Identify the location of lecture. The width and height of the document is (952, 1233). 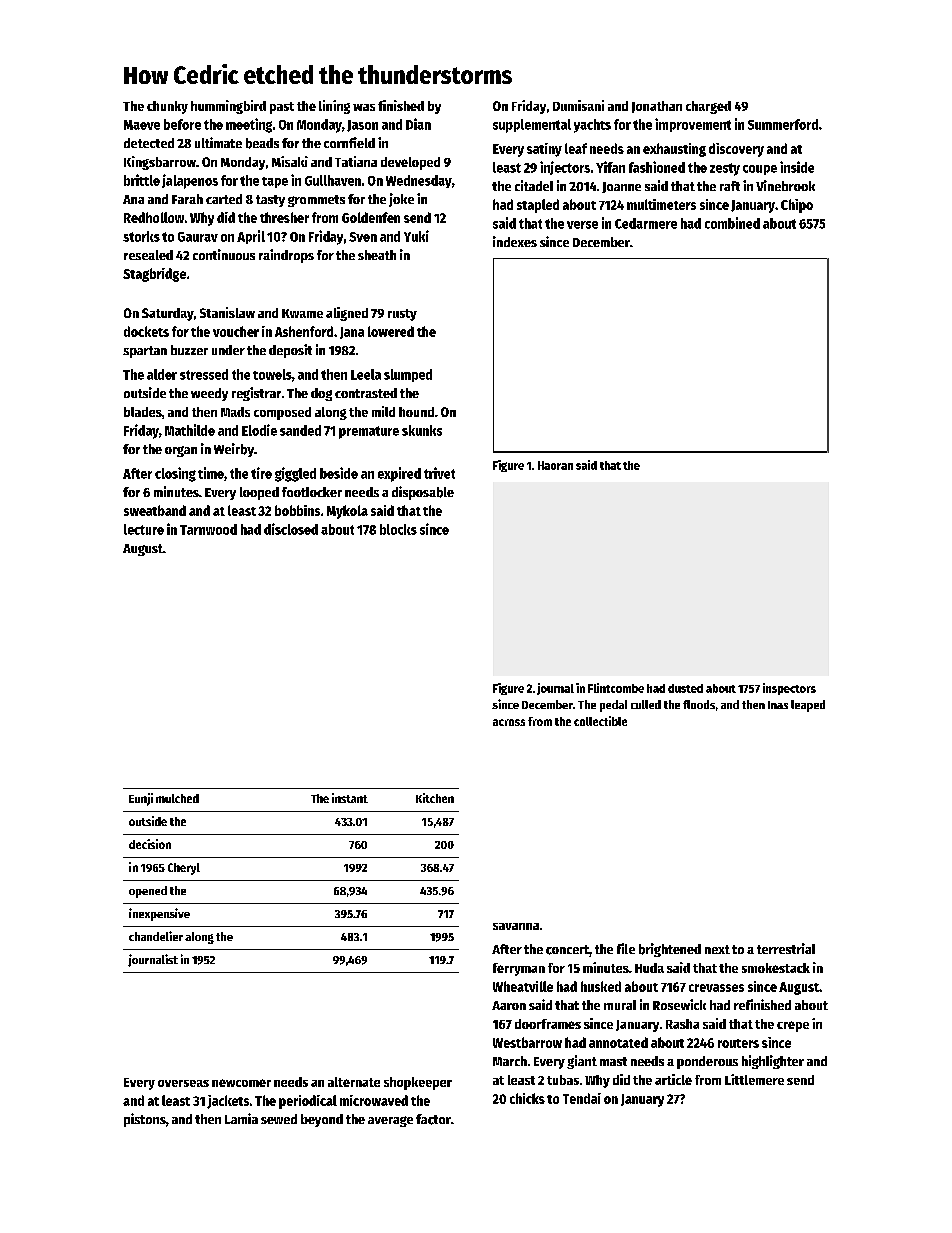
(144, 529).
